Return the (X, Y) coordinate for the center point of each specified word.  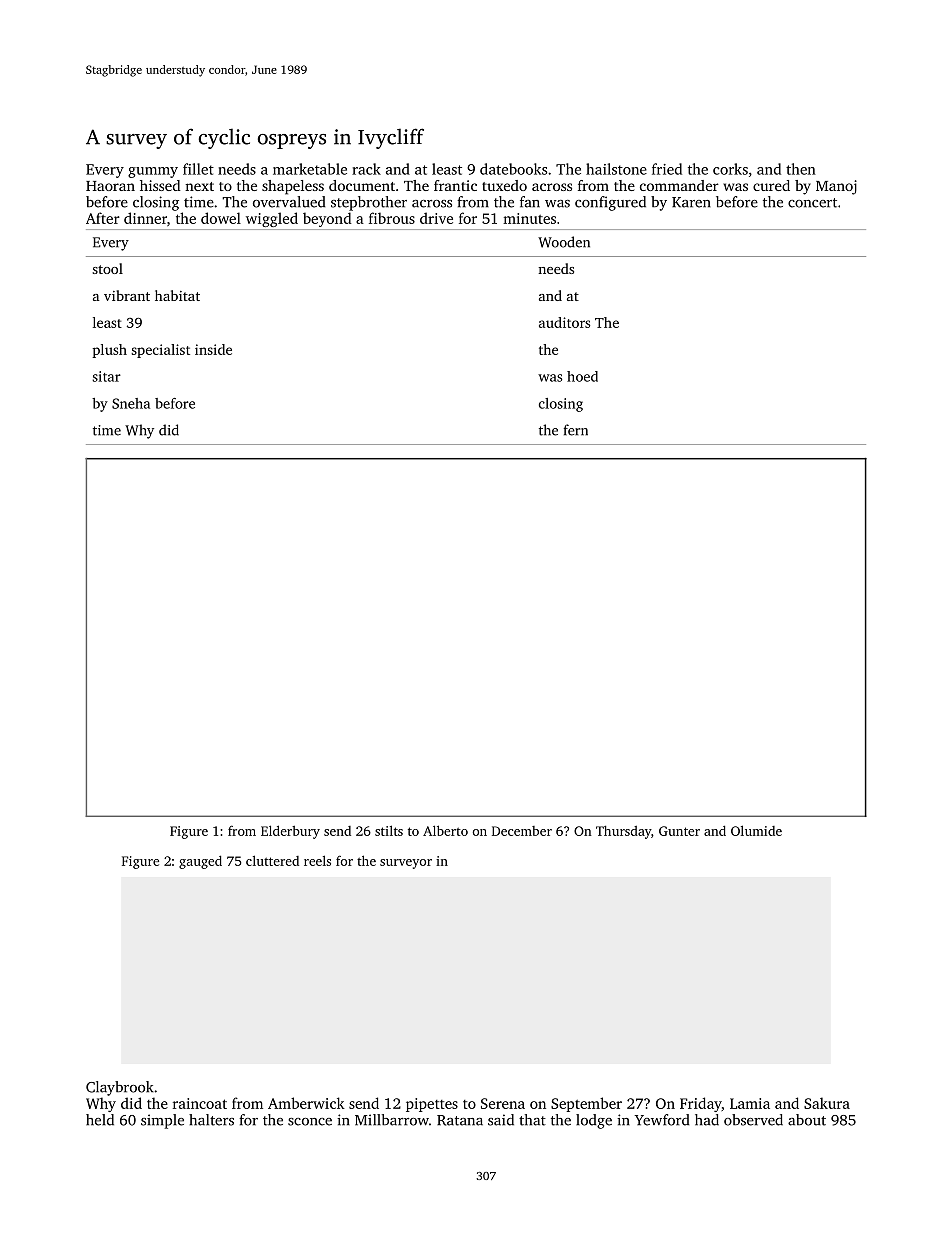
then (801, 169)
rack (366, 169)
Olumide (756, 830)
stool (107, 268)
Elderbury (290, 832)
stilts (389, 830)
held (100, 1120)
